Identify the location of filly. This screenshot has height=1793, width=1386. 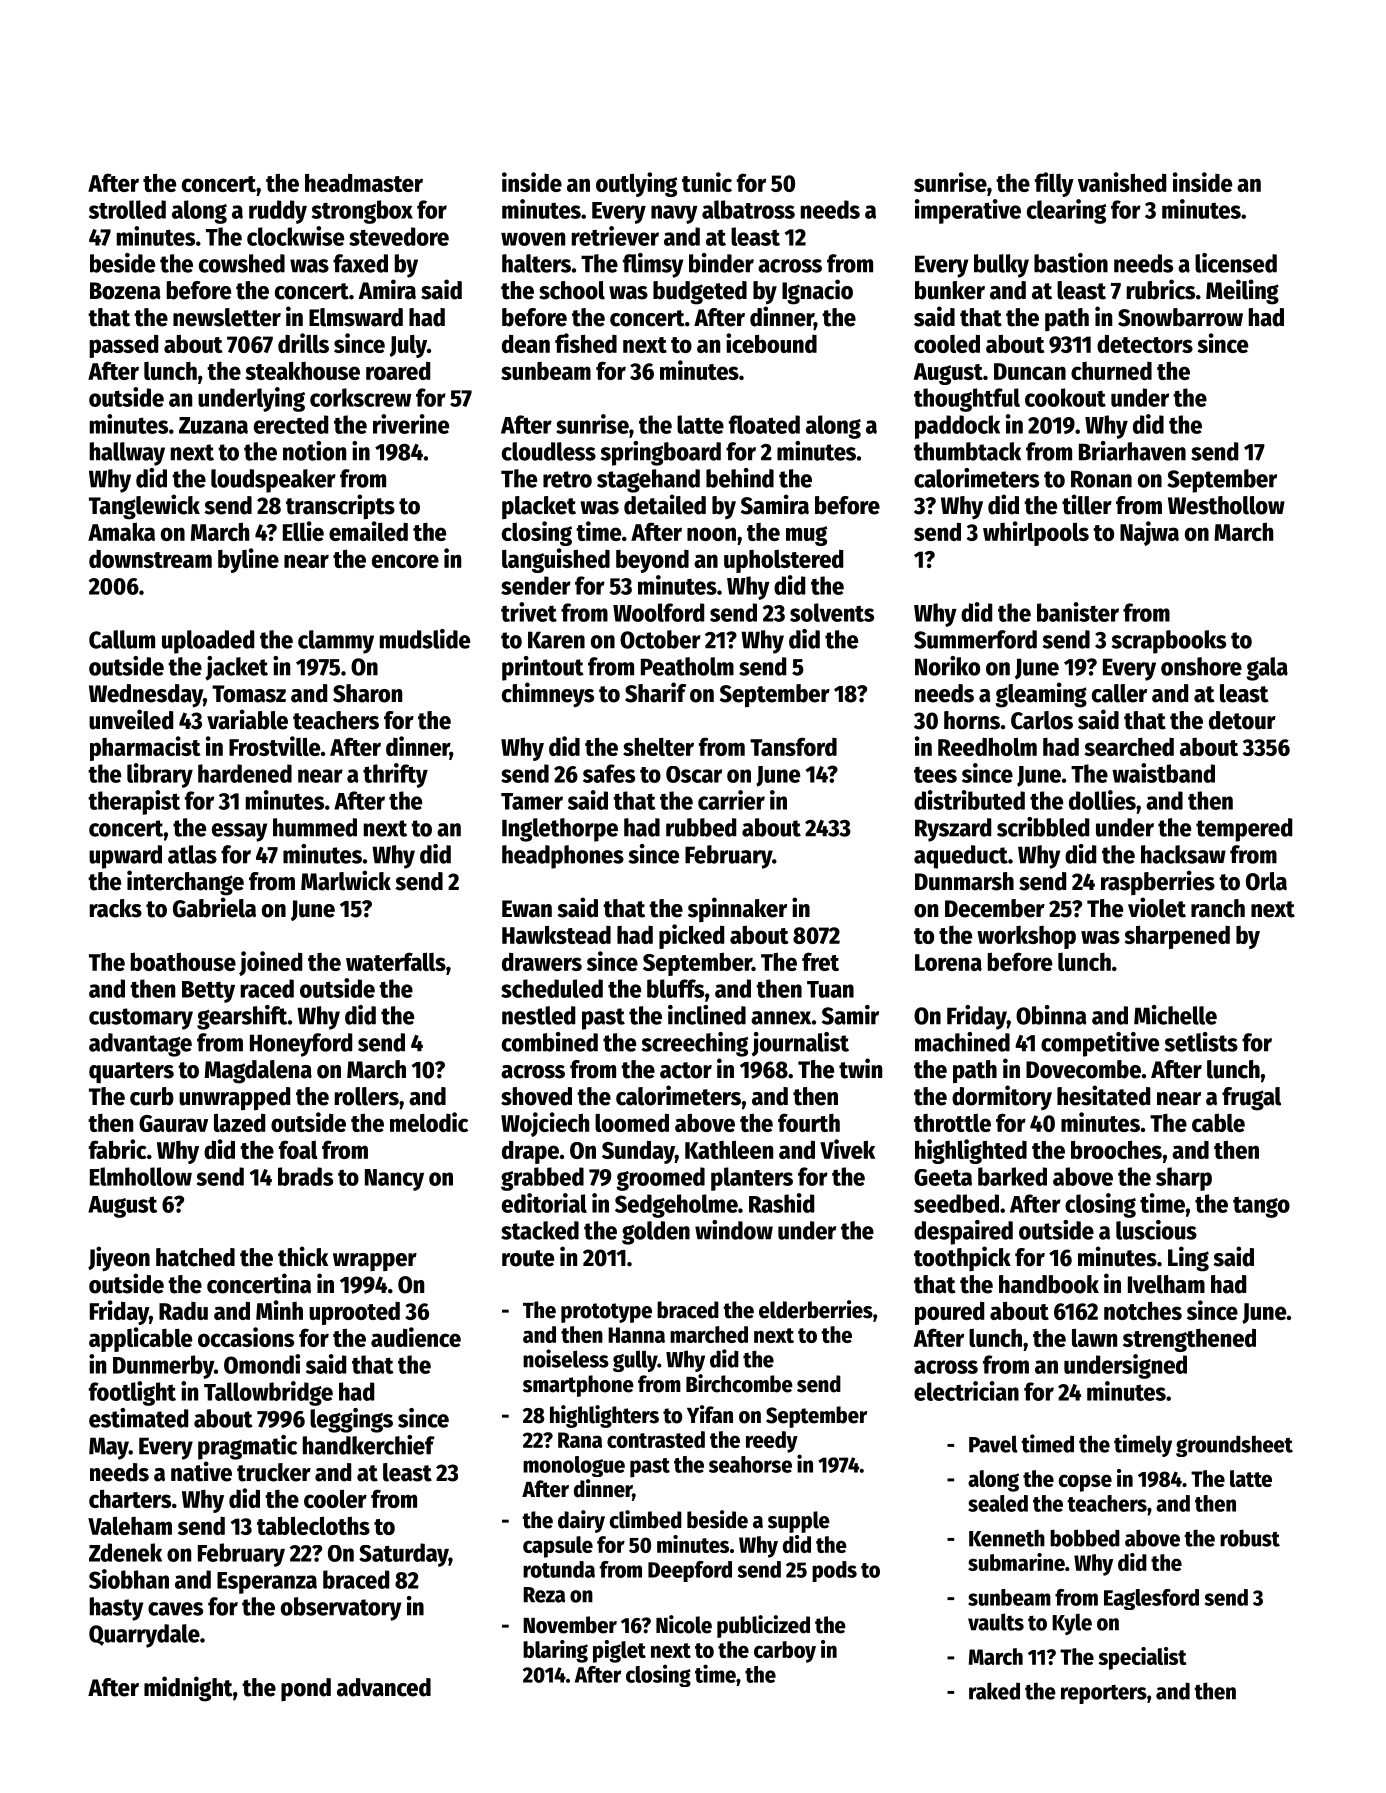
(1054, 184).
